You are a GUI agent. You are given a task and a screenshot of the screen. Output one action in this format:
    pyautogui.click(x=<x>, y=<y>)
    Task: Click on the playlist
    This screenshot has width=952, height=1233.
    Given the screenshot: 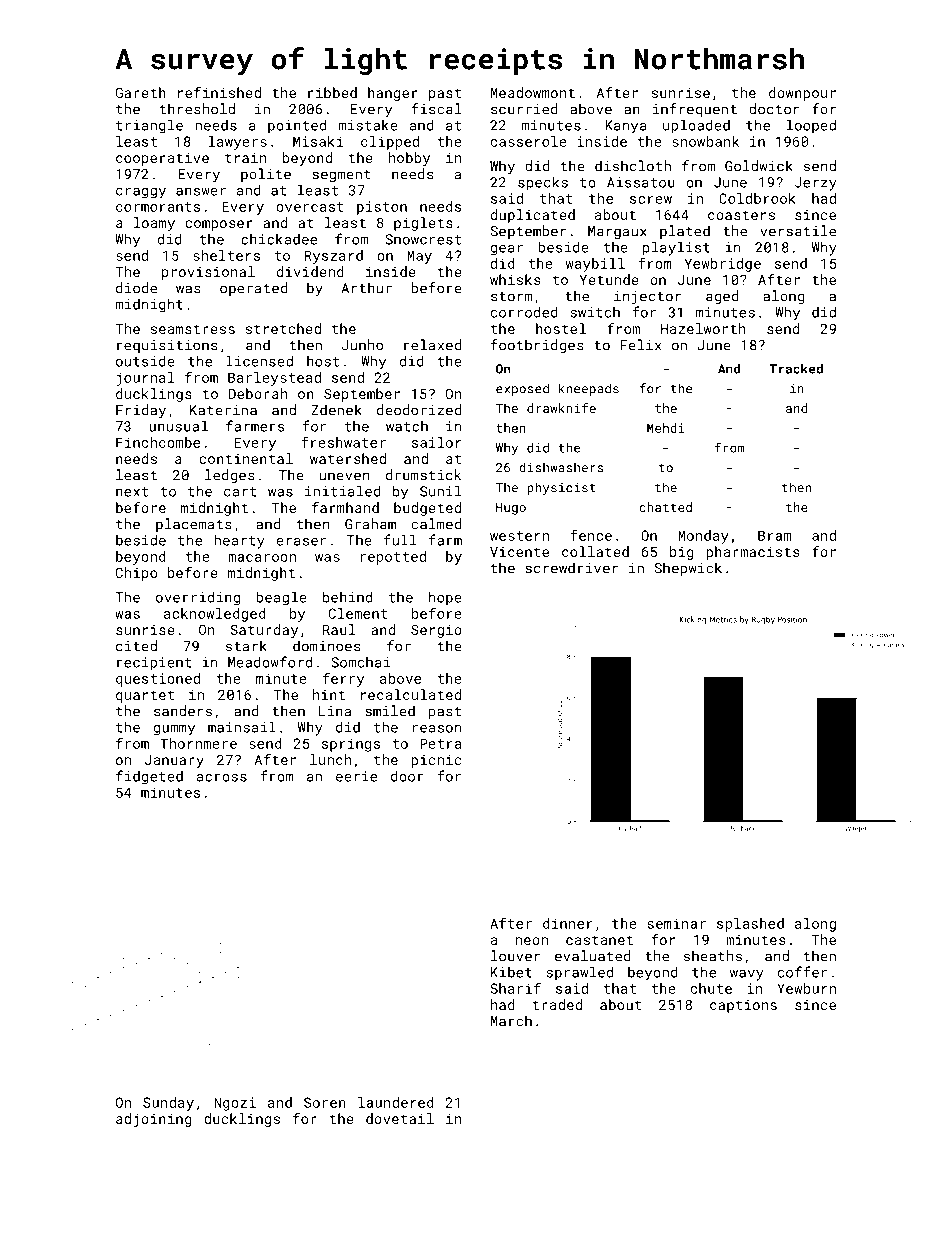 What is the action you would take?
    pyautogui.click(x=676, y=248)
